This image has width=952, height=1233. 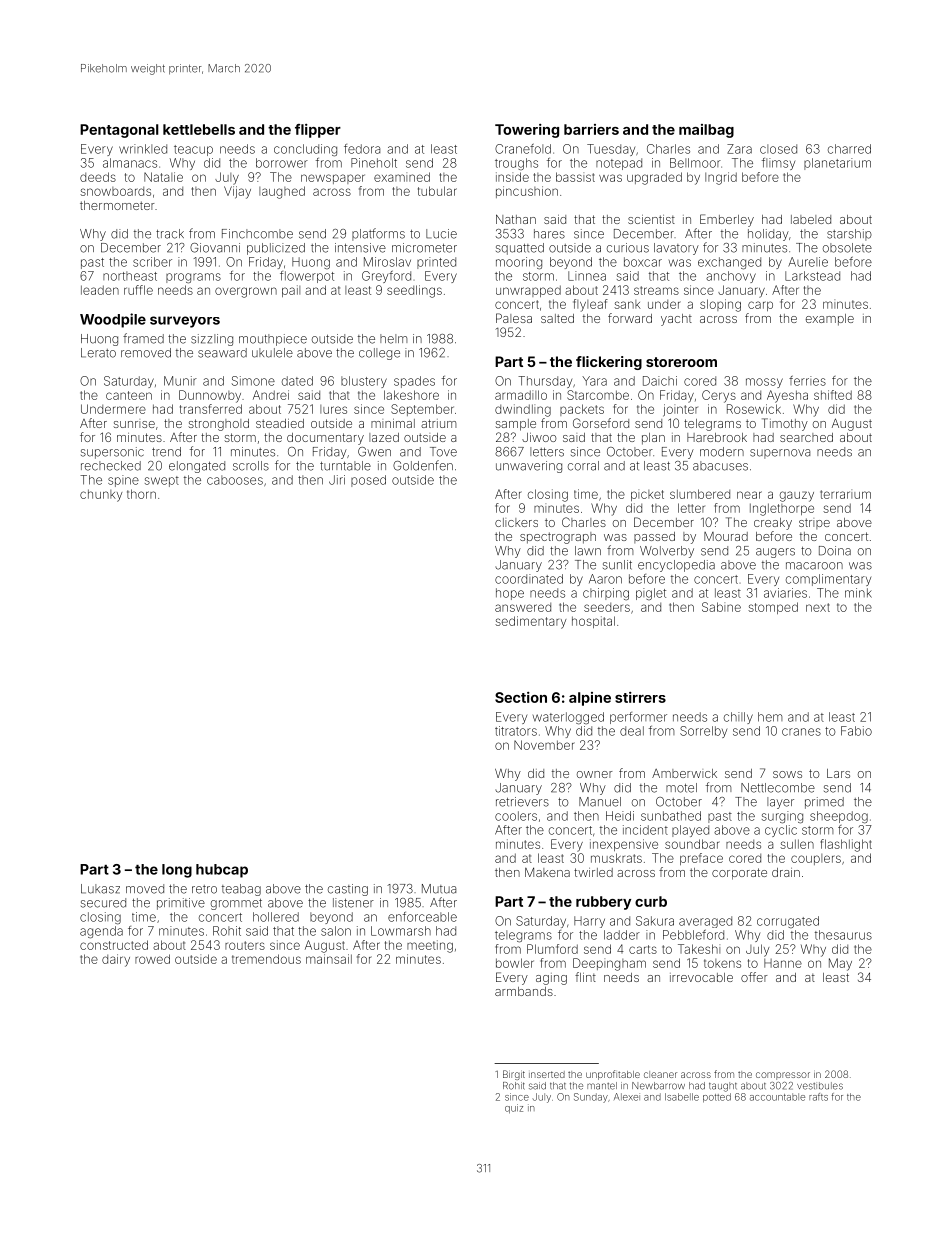 What do you see at coordinates (611, 150) in the image?
I see `Tuesday` at bounding box center [611, 150].
